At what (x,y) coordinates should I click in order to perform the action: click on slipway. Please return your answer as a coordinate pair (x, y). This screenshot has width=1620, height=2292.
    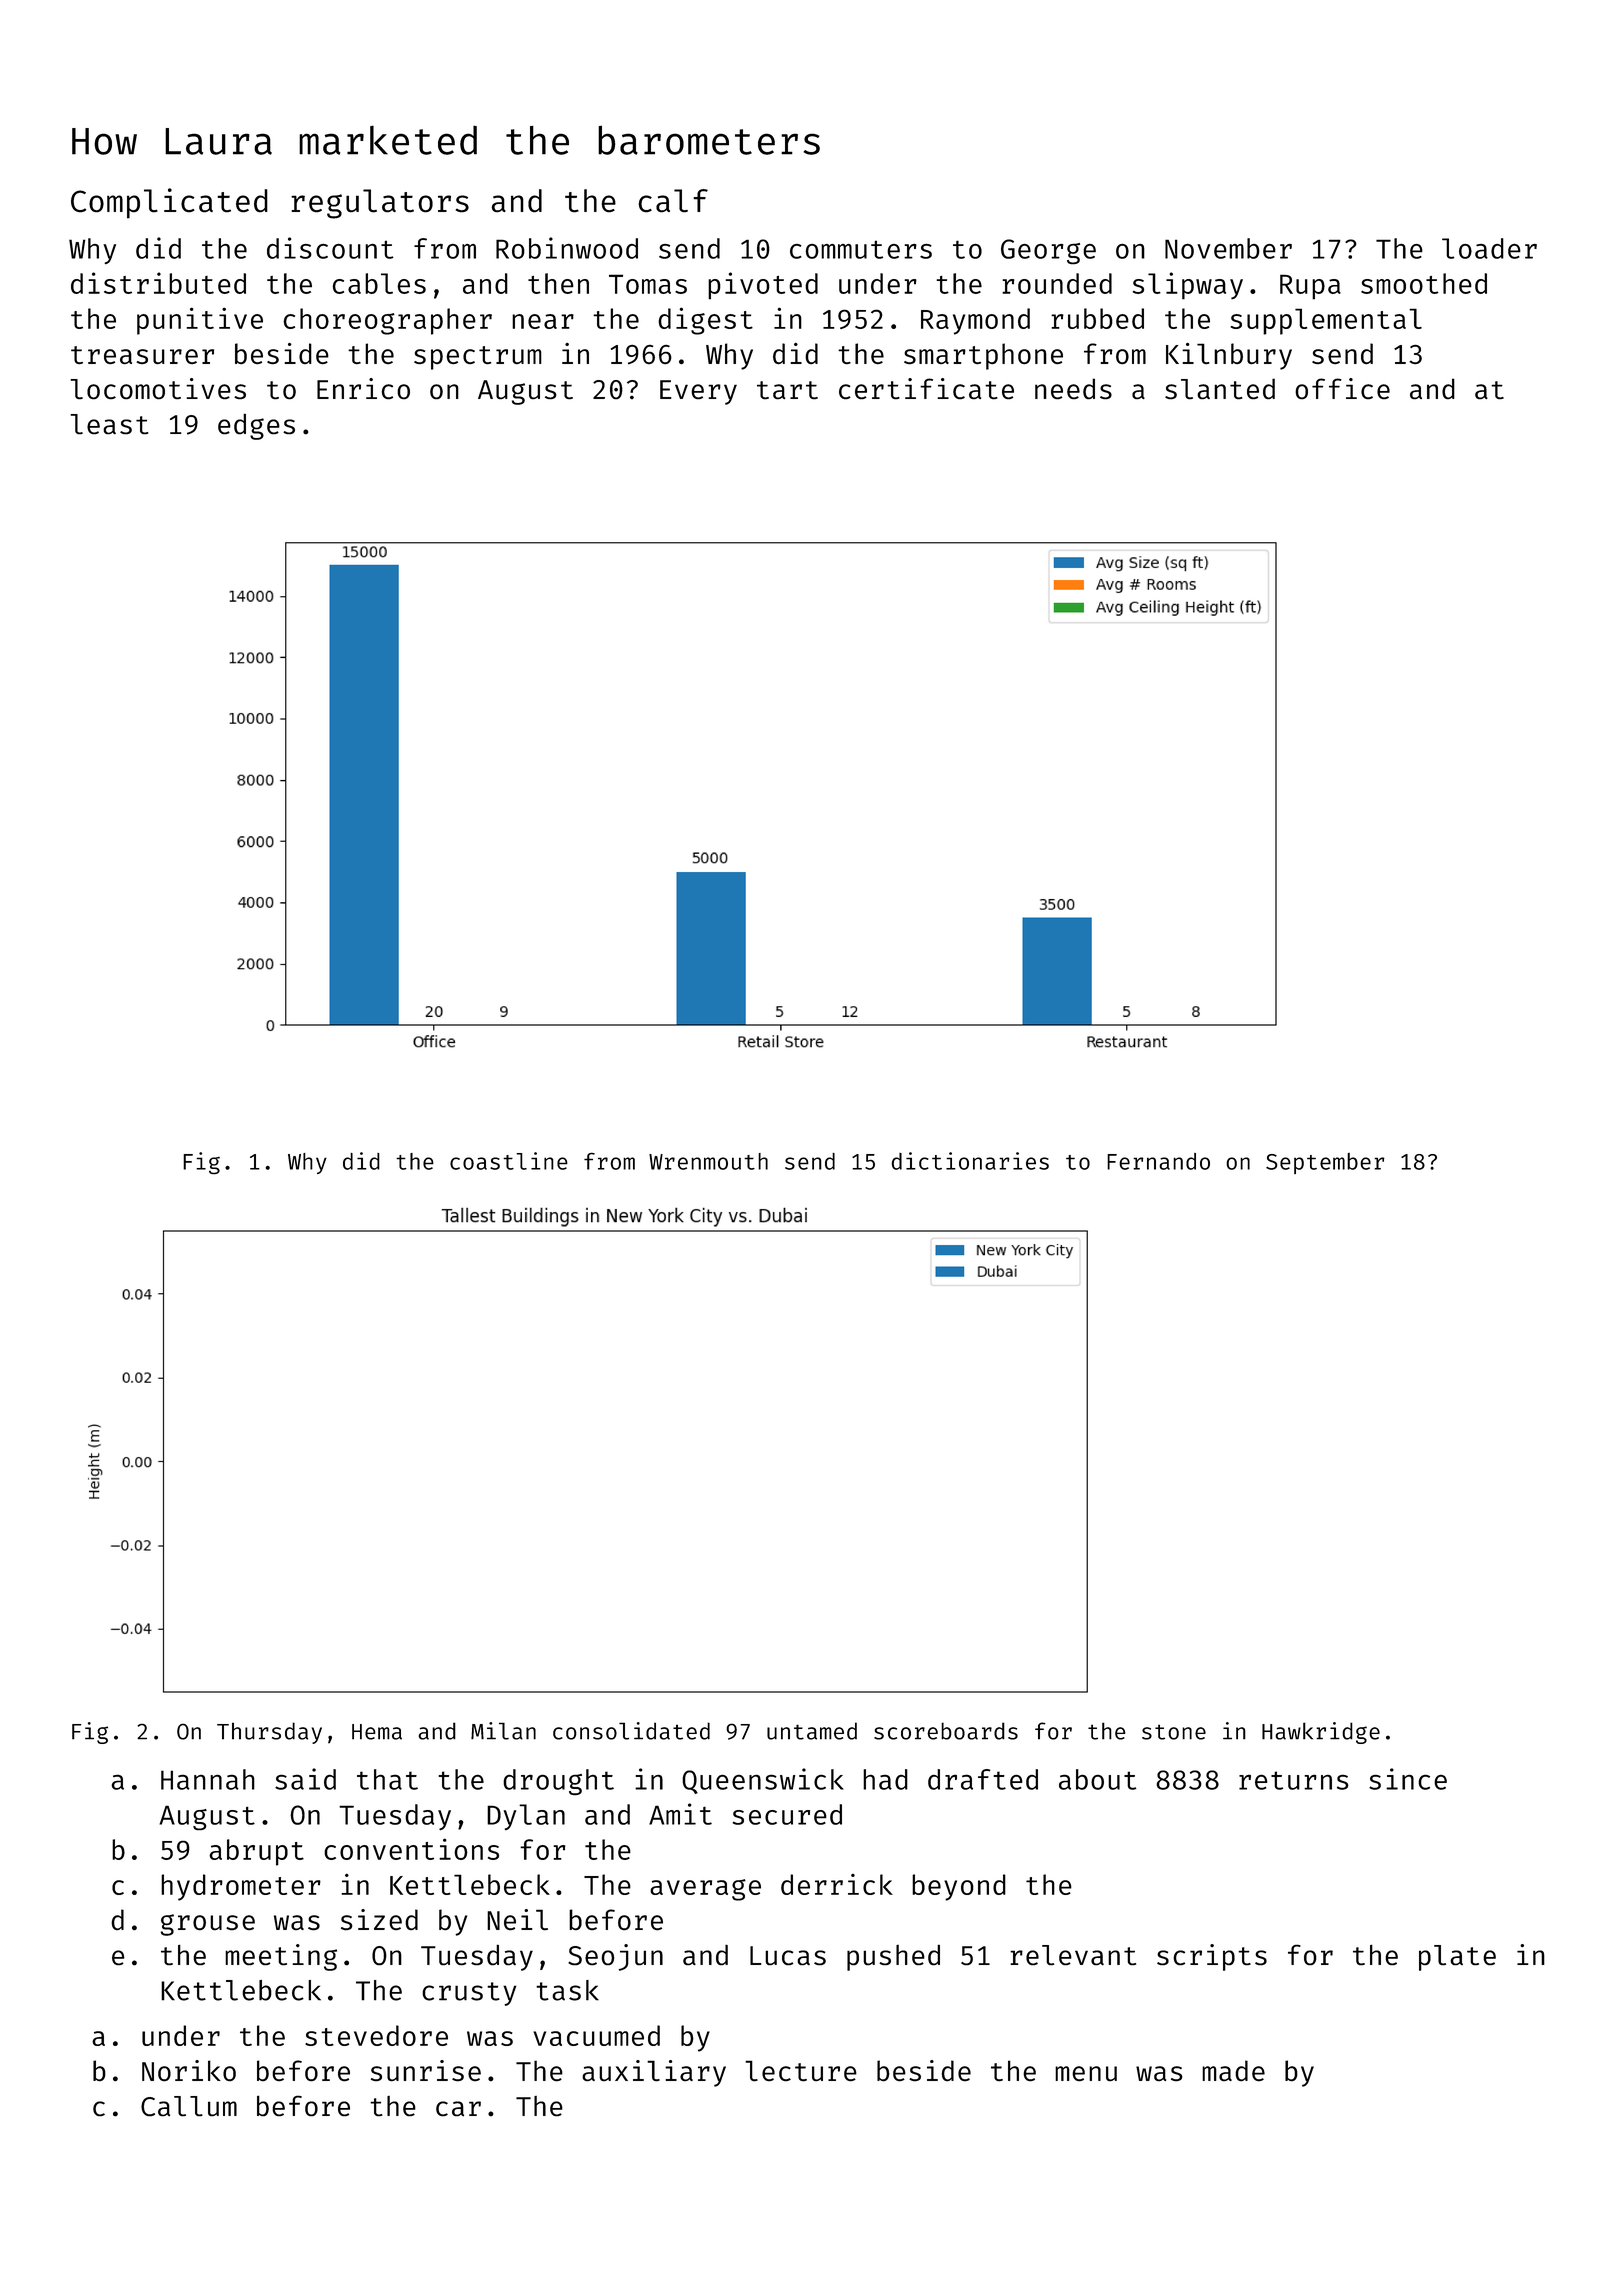
    Looking at the image, I should click on (1188, 286).
